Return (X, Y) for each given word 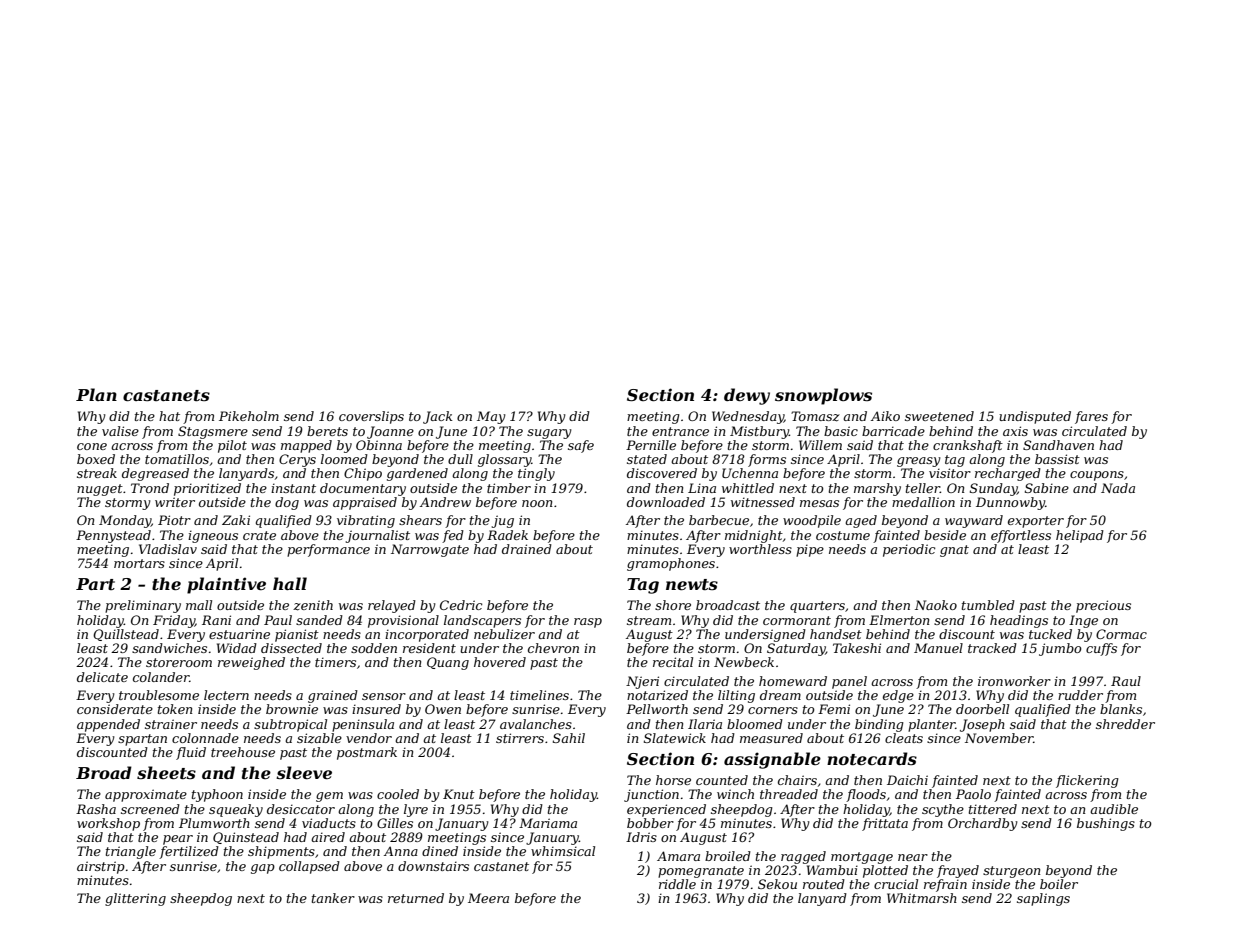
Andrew (445, 502)
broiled (728, 856)
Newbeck (744, 662)
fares (1091, 417)
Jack (438, 417)
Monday (125, 521)
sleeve (304, 772)
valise (120, 431)
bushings (1106, 824)
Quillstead (126, 635)
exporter (1036, 522)
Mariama (548, 823)
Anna (401, 851)
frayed (958, 871)
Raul (1126, 681)
